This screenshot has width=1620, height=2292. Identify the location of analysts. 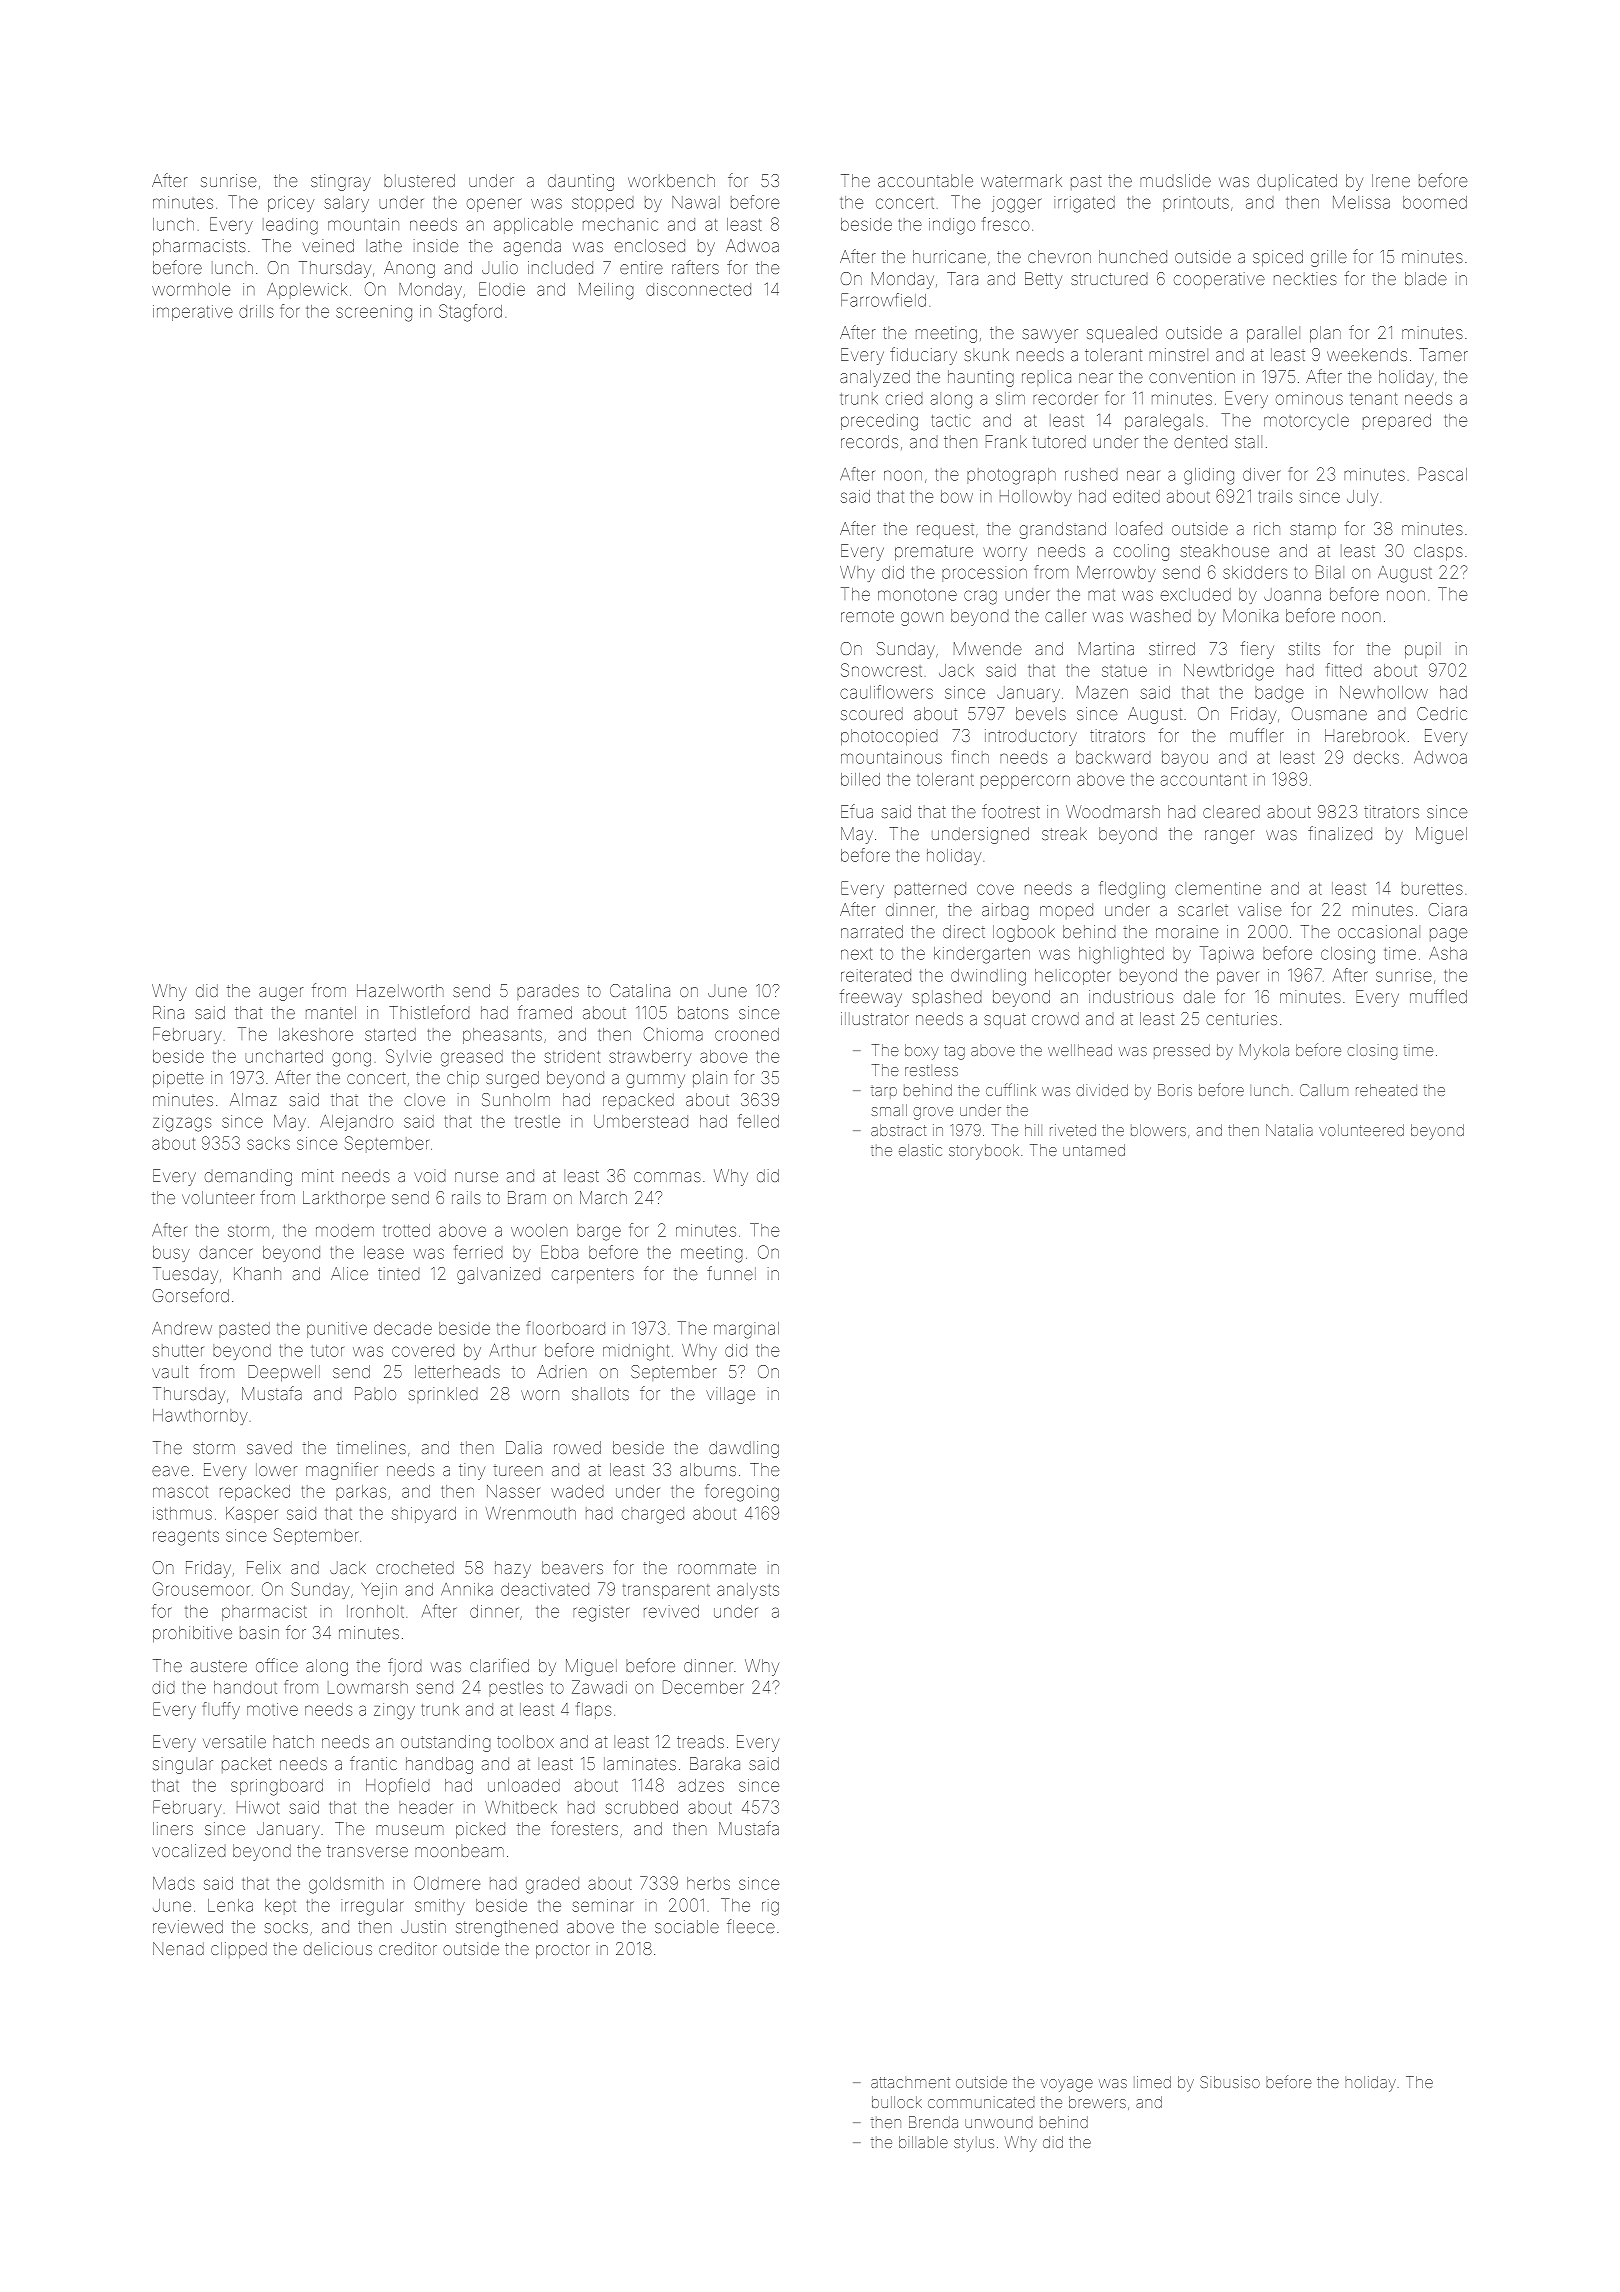
(748, 1591).
